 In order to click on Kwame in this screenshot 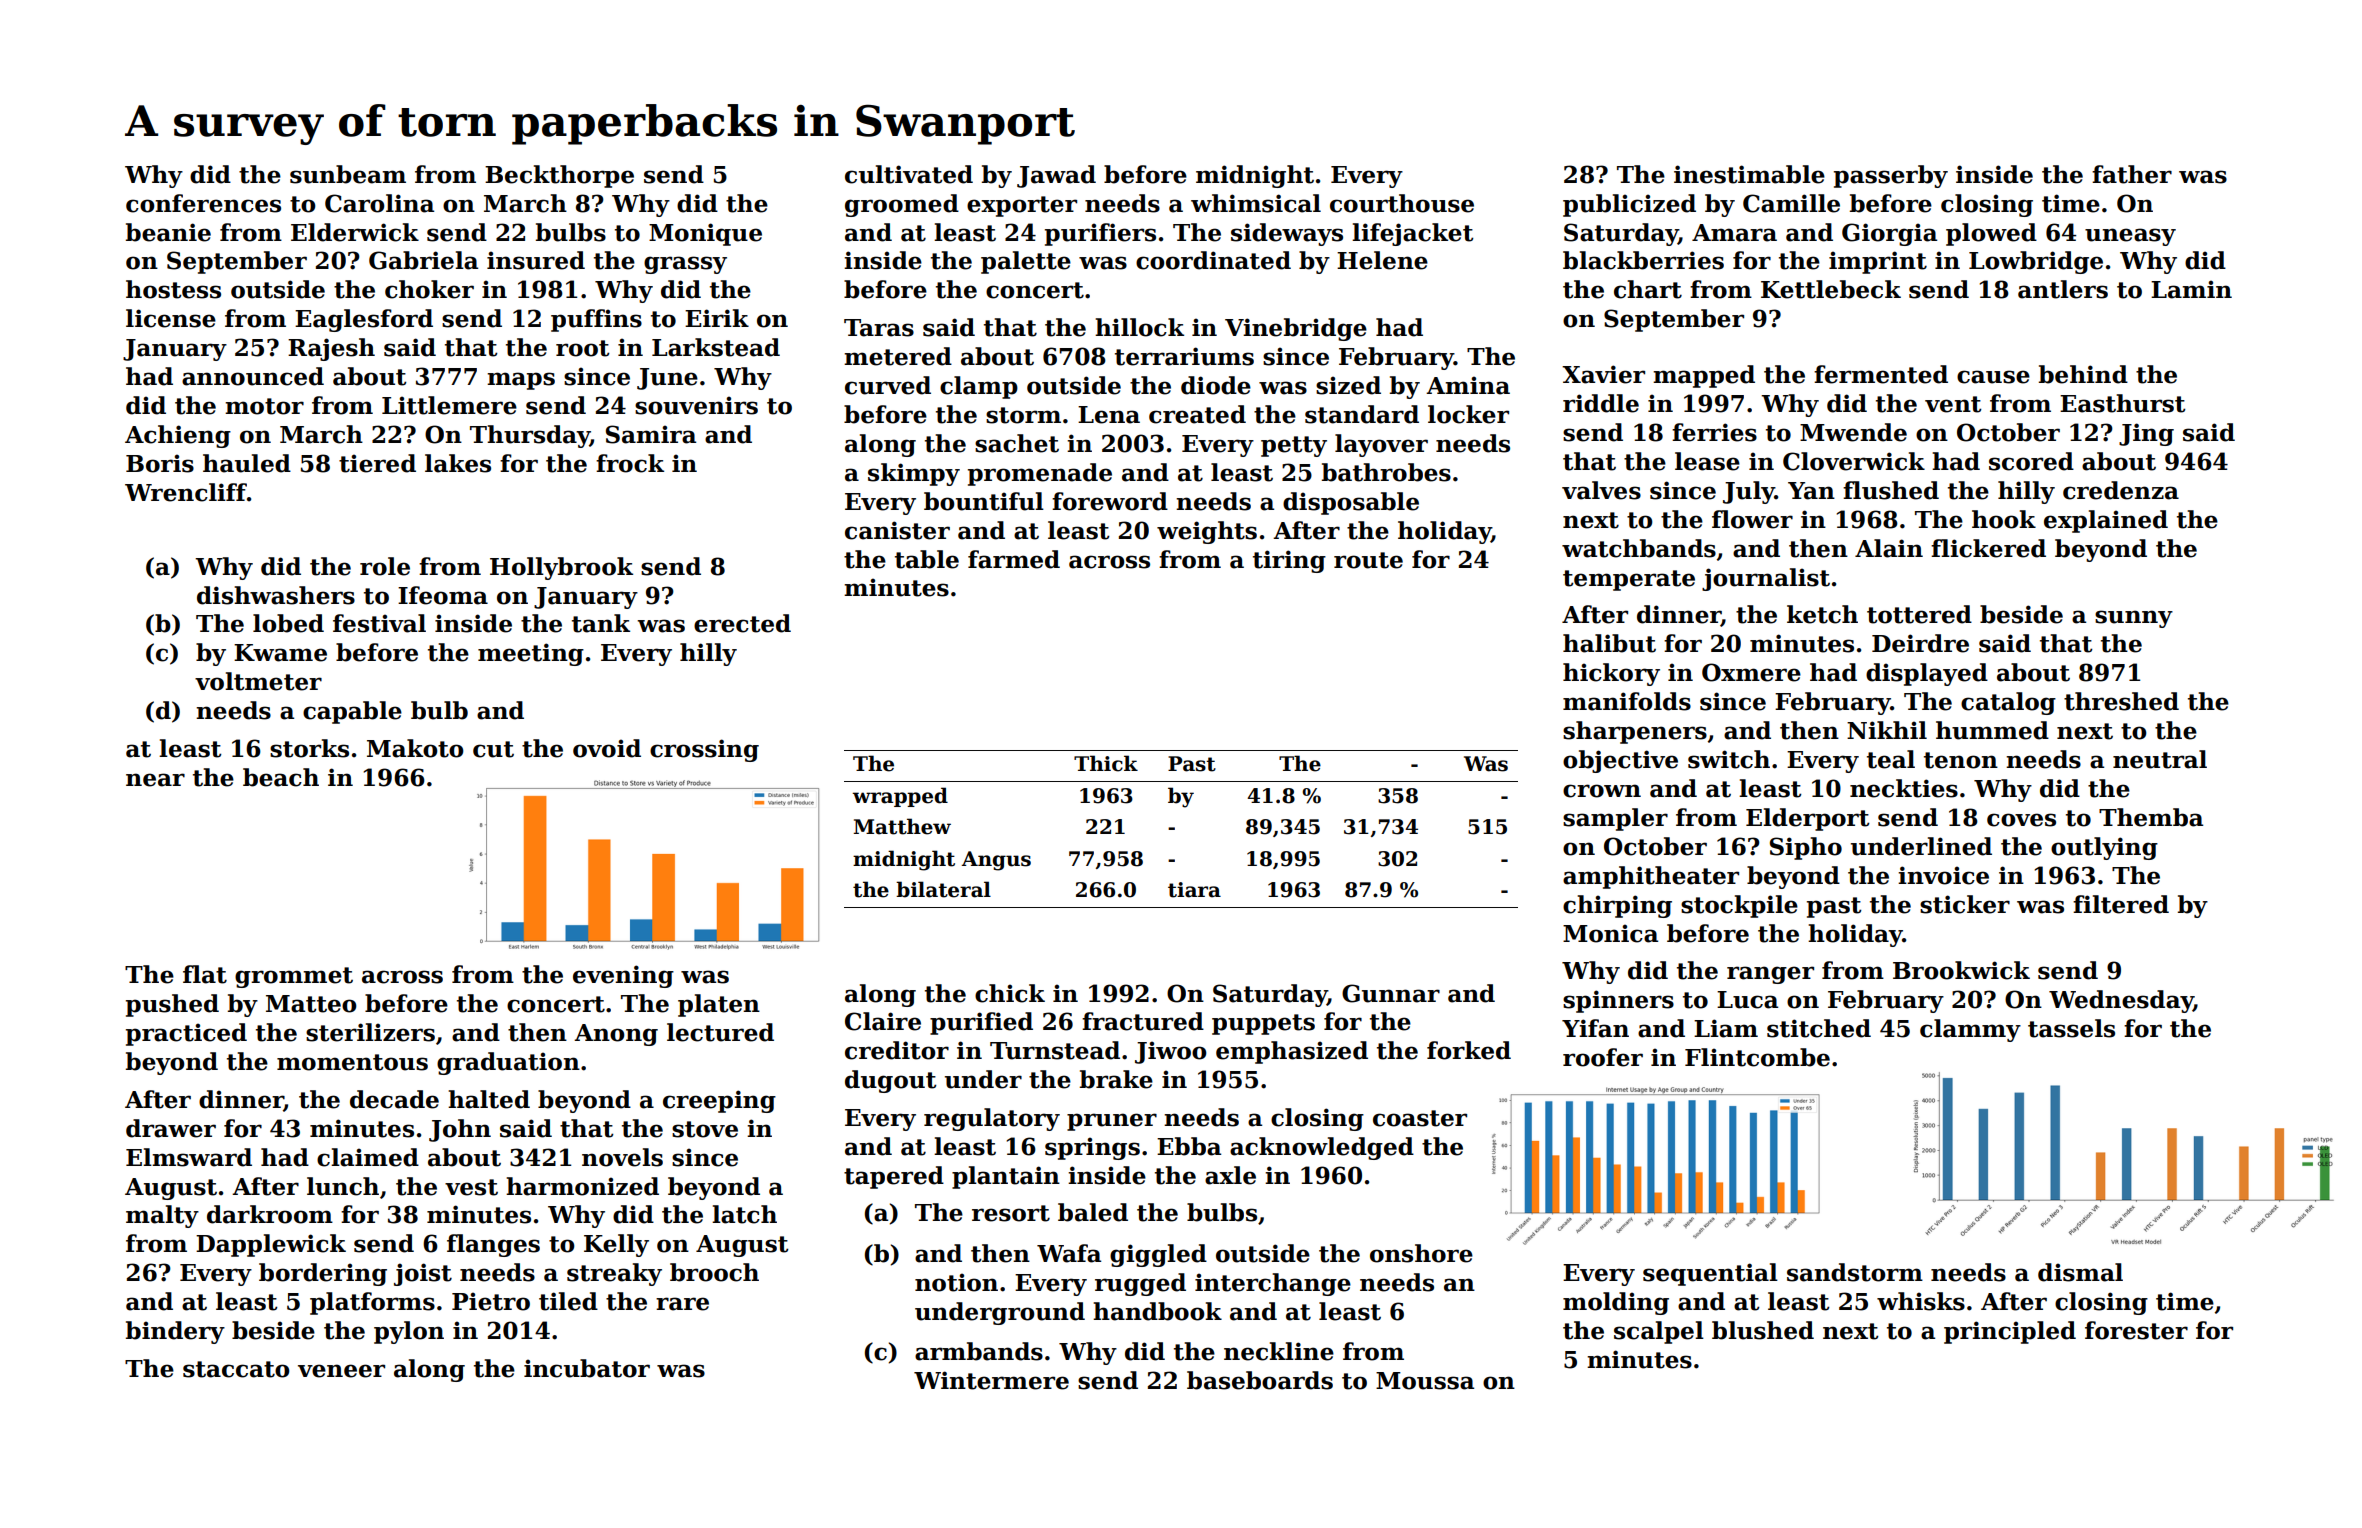, I will do `click(280, 653)`.
